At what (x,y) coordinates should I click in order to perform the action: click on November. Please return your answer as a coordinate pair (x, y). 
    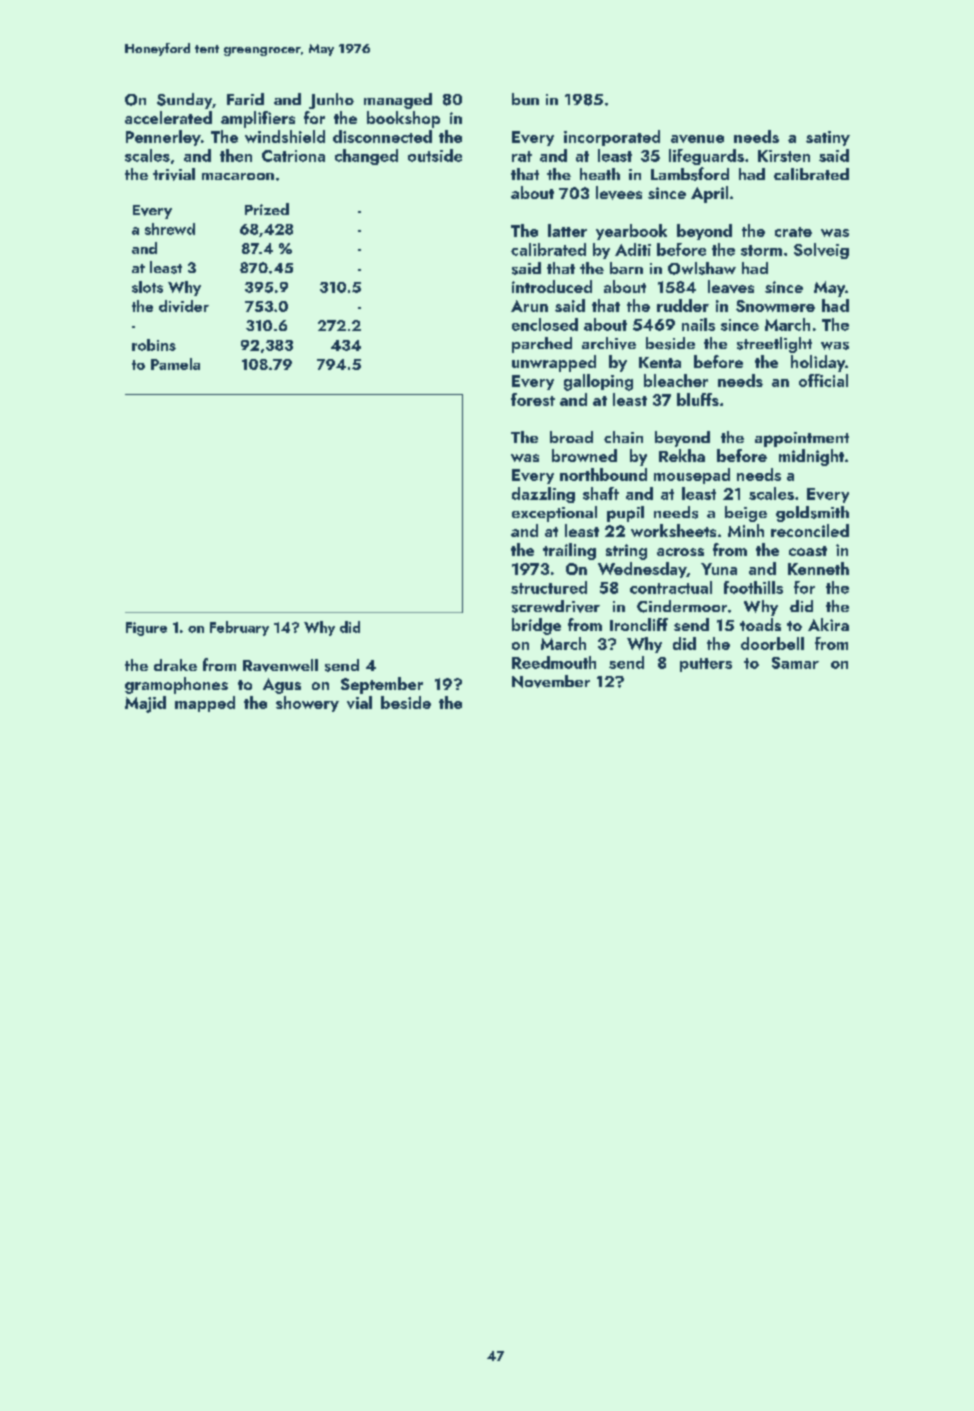
    Looking at the image, I should click on (551, 681).
